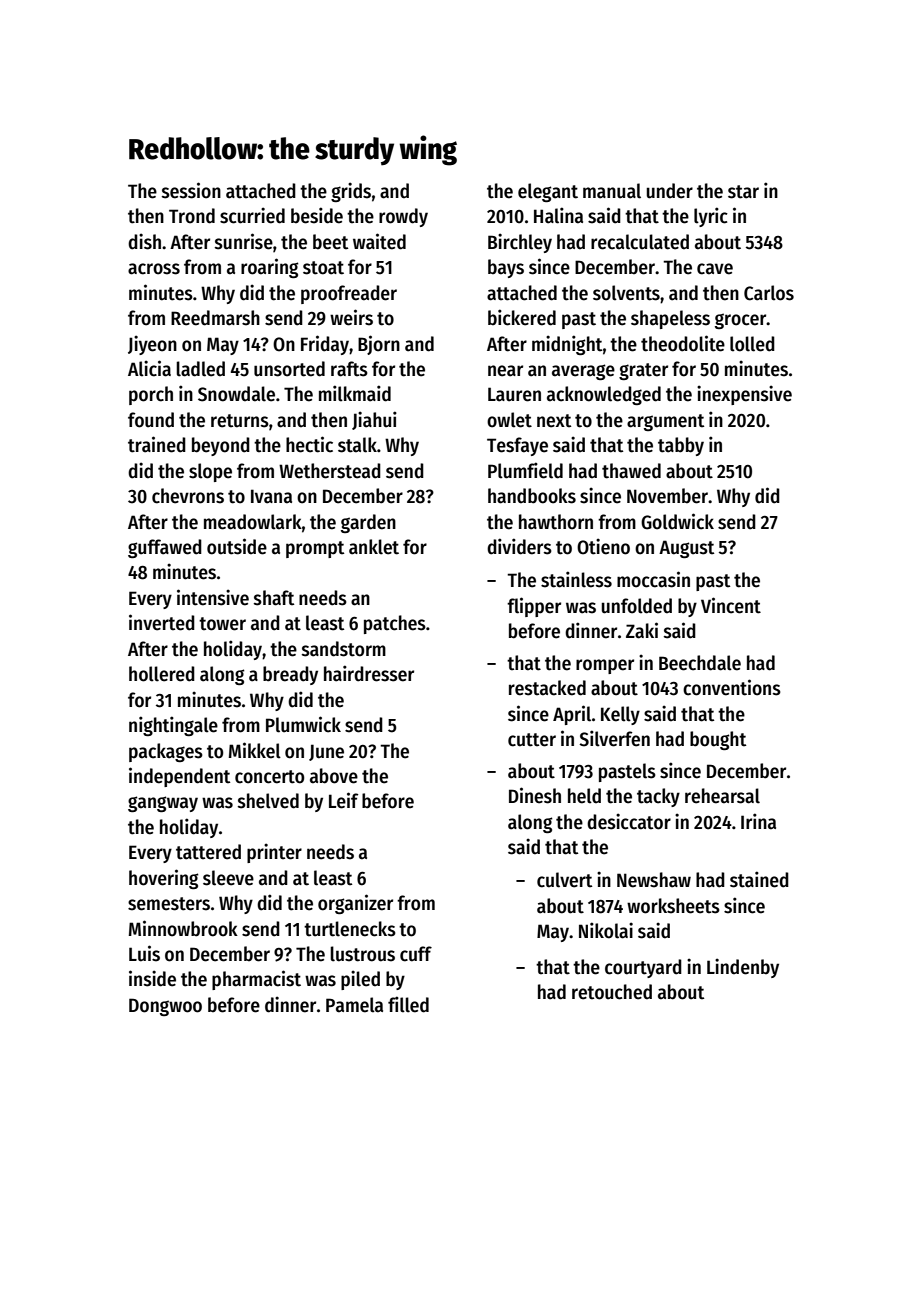 This page has height=1311, width=924. Describe the element at coordinates (408, 1004) in the page. I see `filled` at that location.
